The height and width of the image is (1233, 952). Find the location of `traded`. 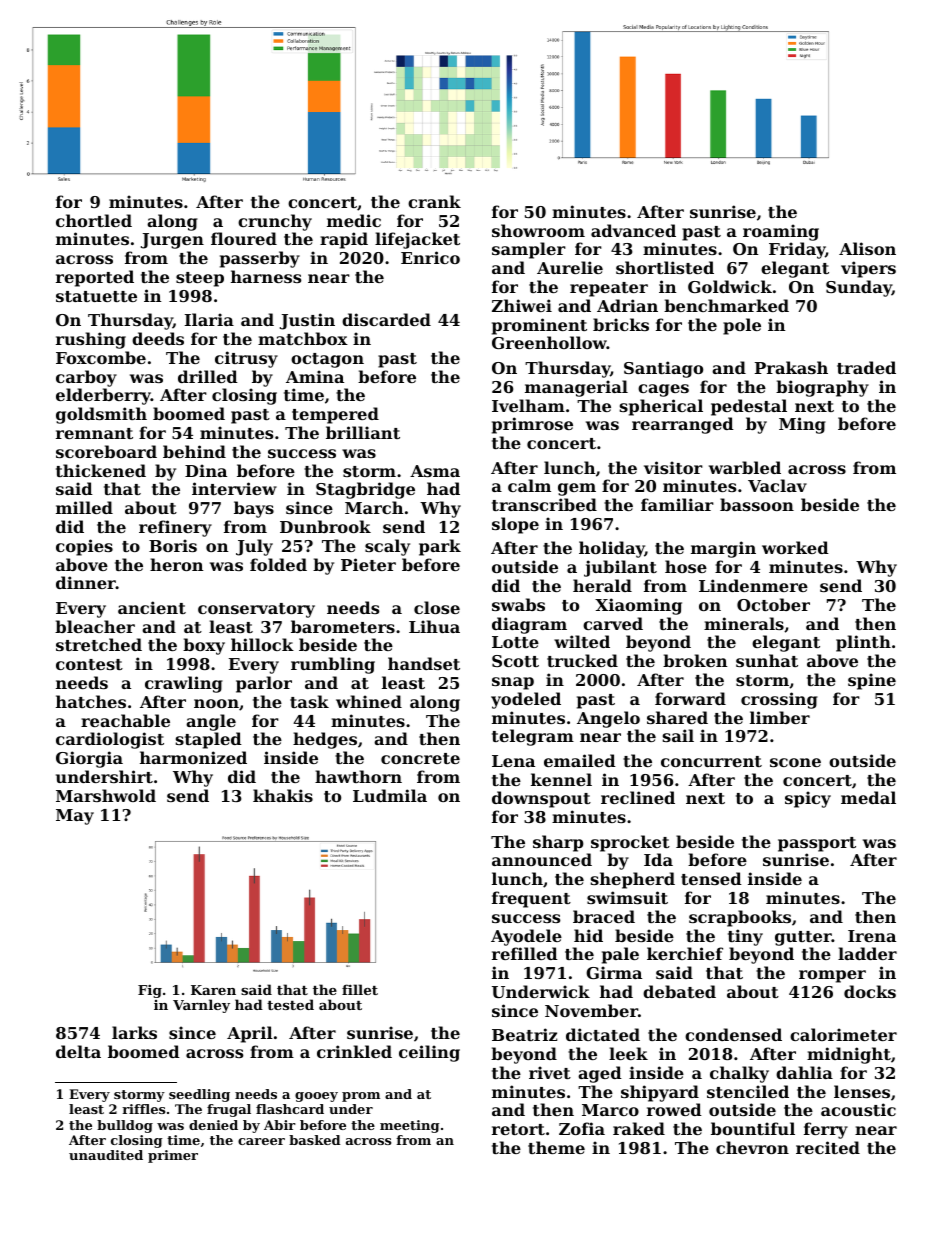

traded is located at coordinates (866, 367).
